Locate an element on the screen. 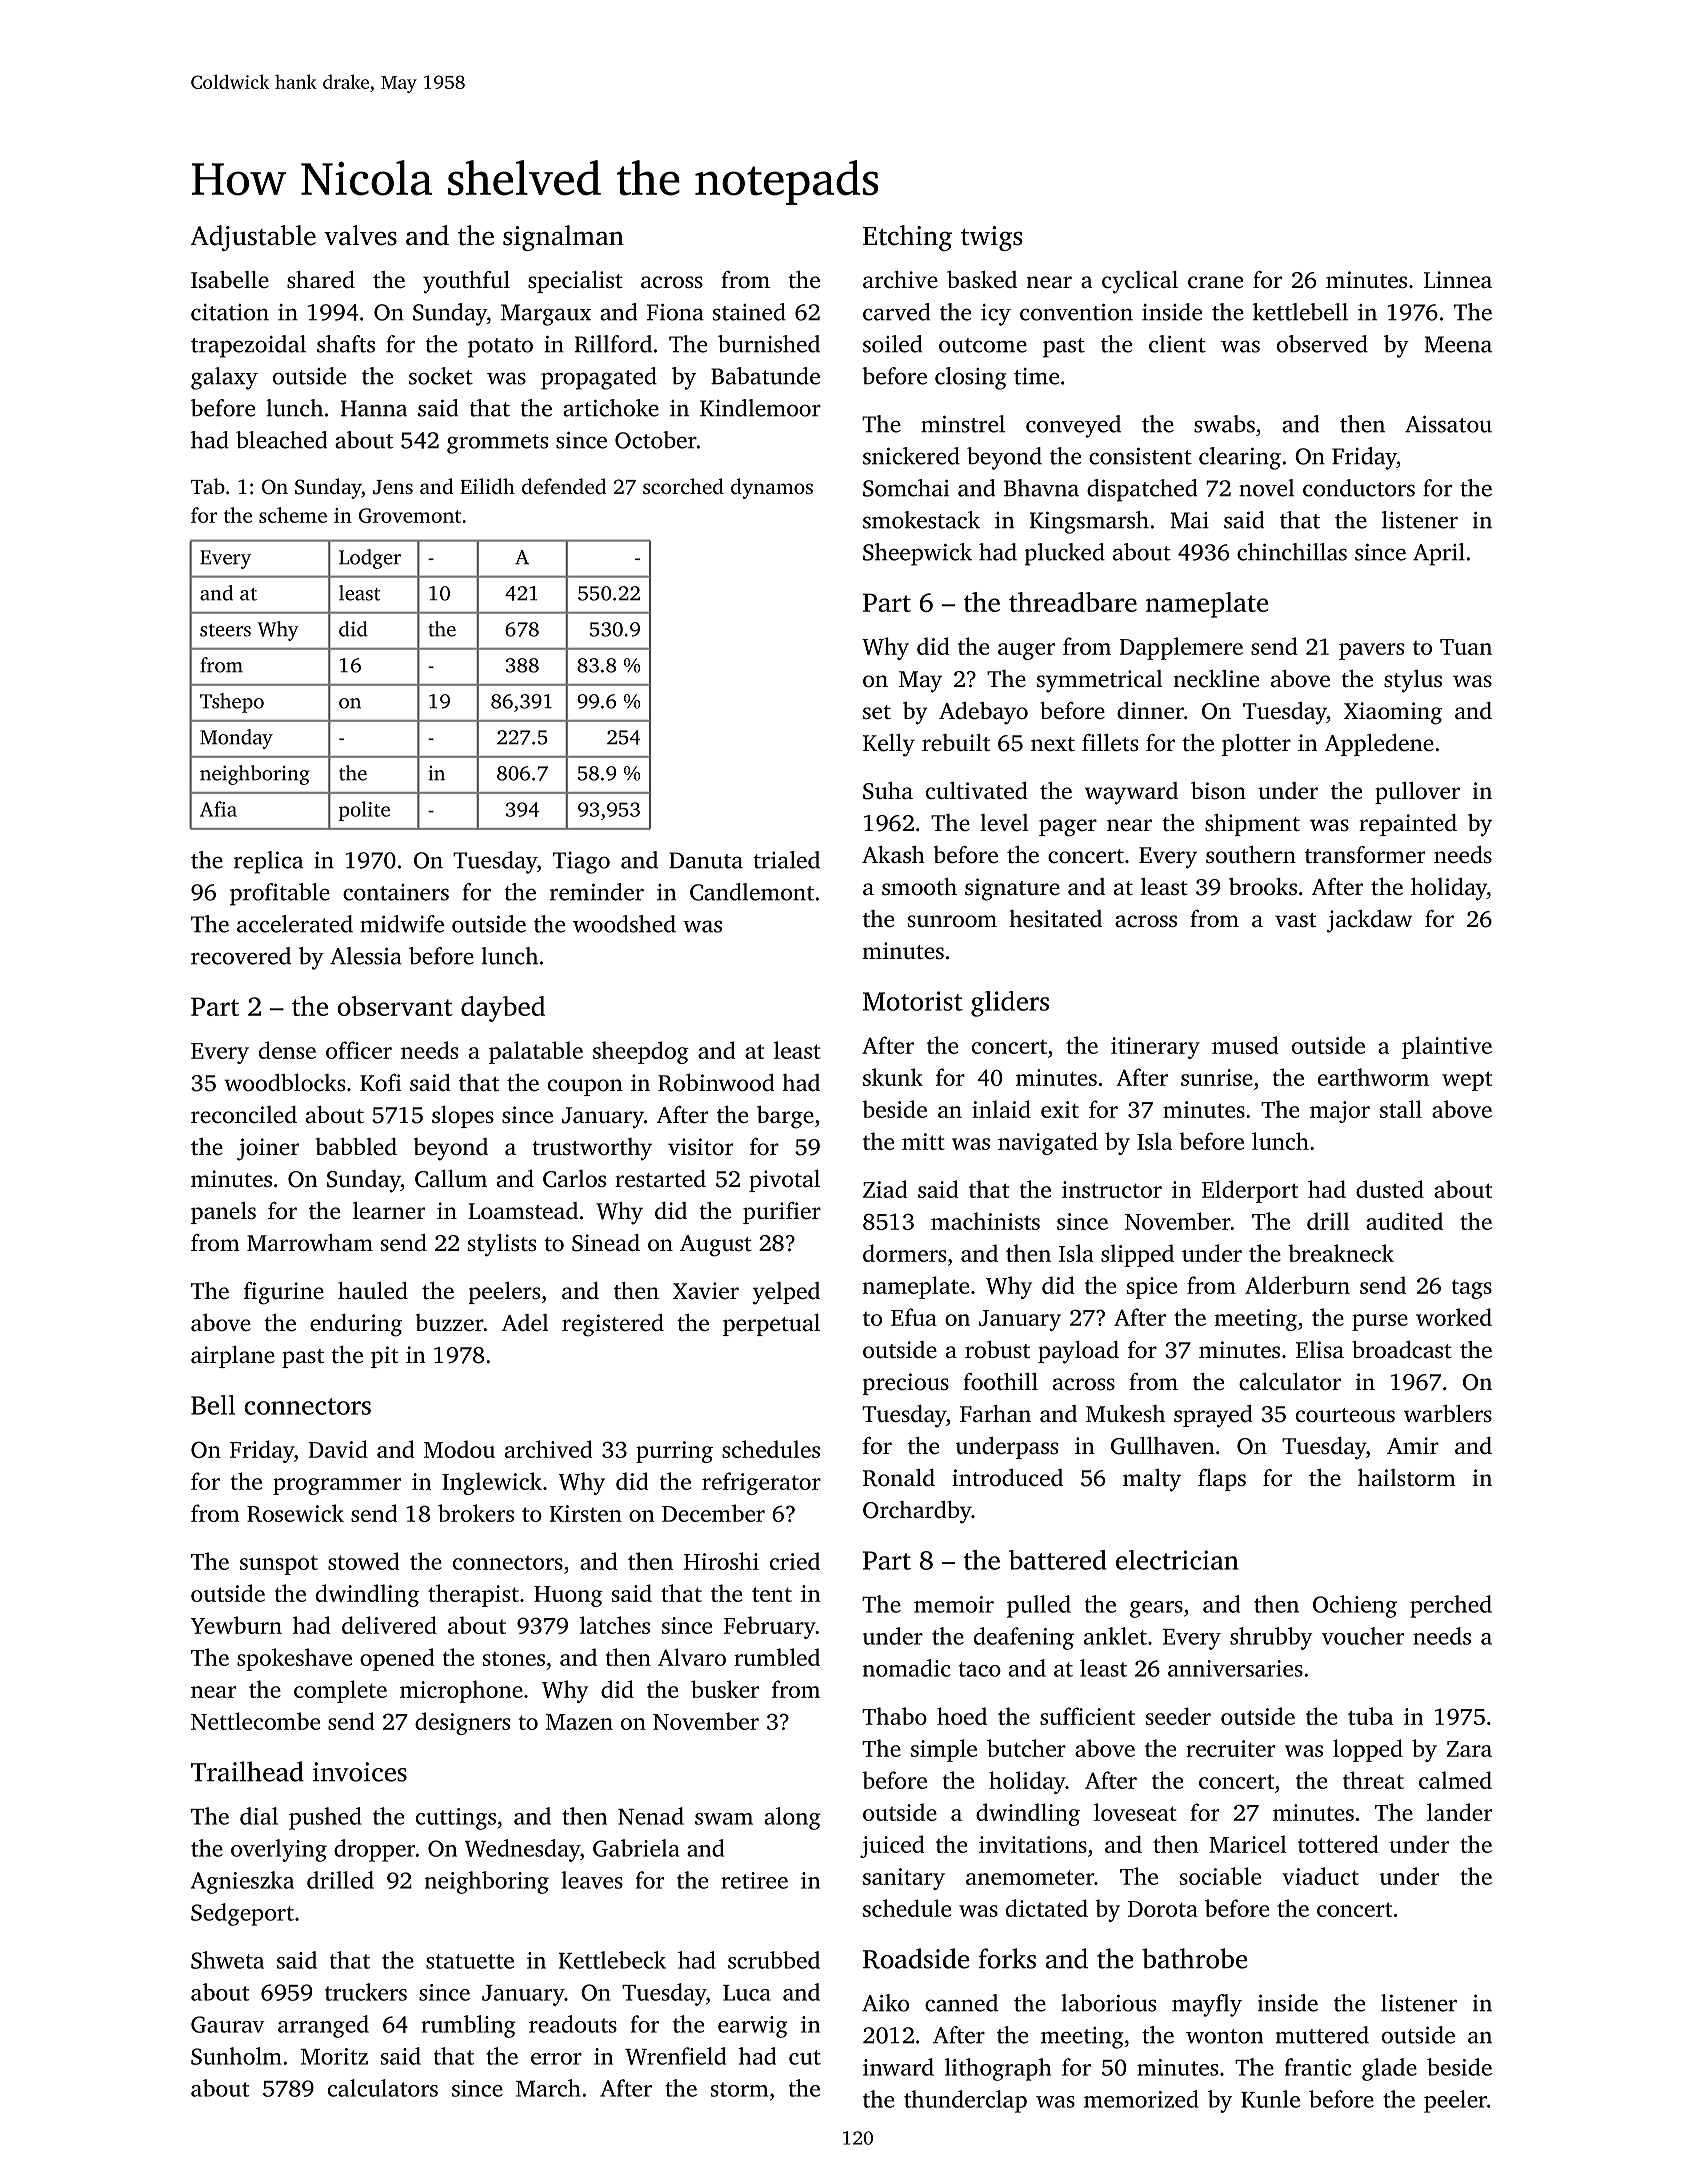 The image size is (1683, 2178). replica is located at coordinates (268, 862).
